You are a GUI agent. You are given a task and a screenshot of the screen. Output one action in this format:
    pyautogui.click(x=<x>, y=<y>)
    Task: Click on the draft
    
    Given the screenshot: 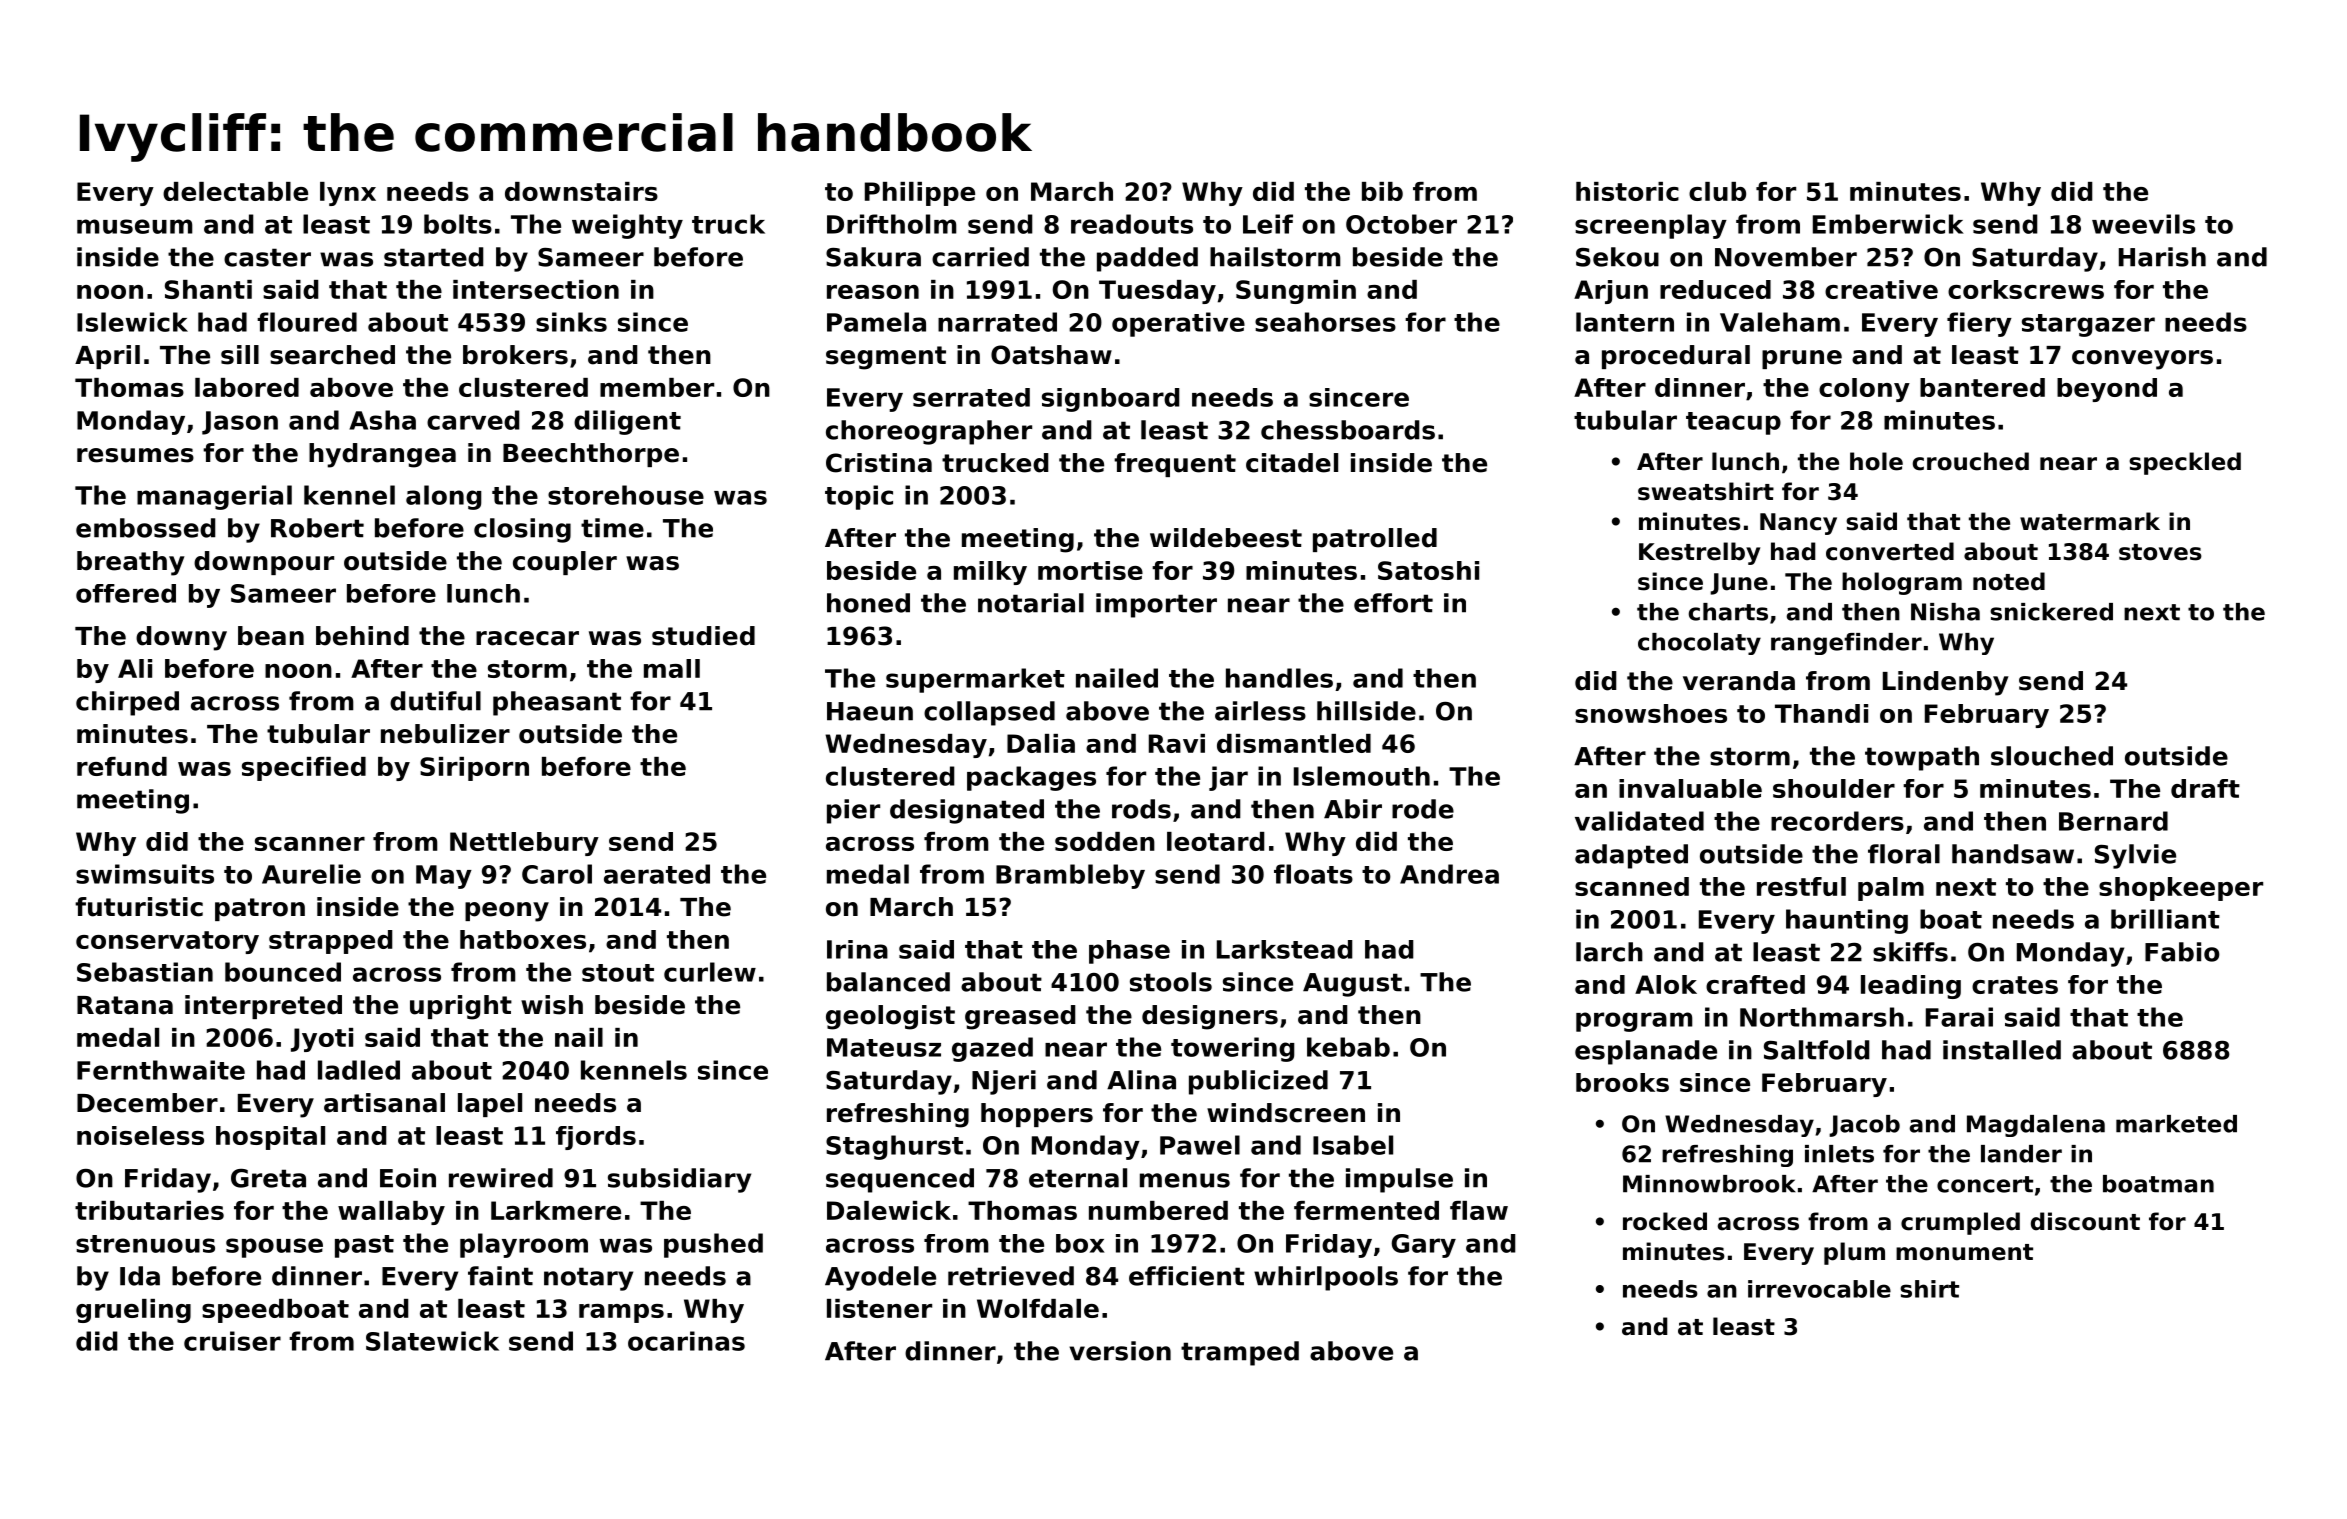 What is the action you would take?
    pyautogui.click(x=2205, y=788)
